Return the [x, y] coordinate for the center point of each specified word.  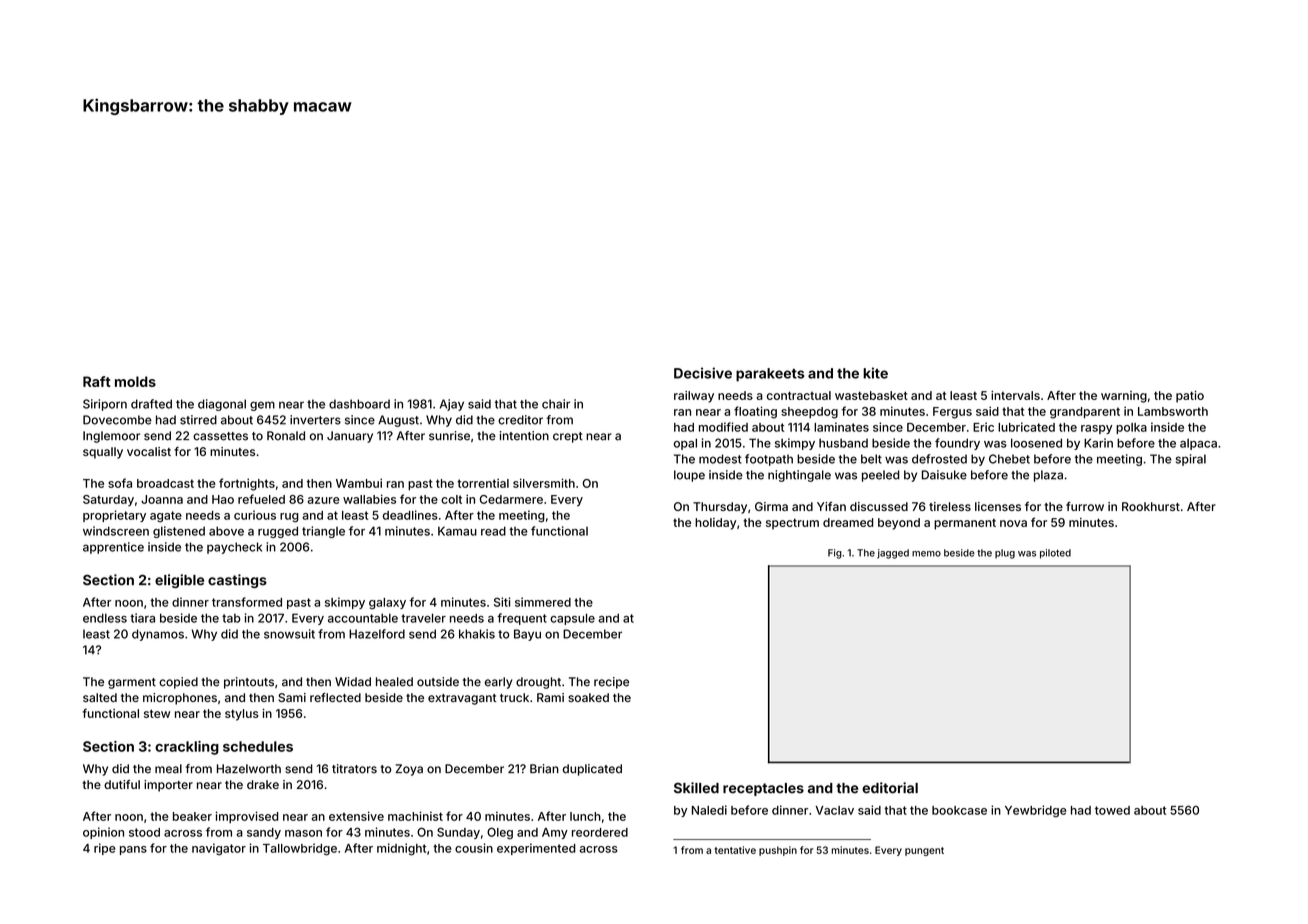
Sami [292, 697]
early [498, 683]
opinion [103, 833]
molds [135, 381]
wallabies [369, 499]
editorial [890, 788]
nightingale [799, 476]
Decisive [703, 373]
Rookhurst [1151, 506]
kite [875, 373]
